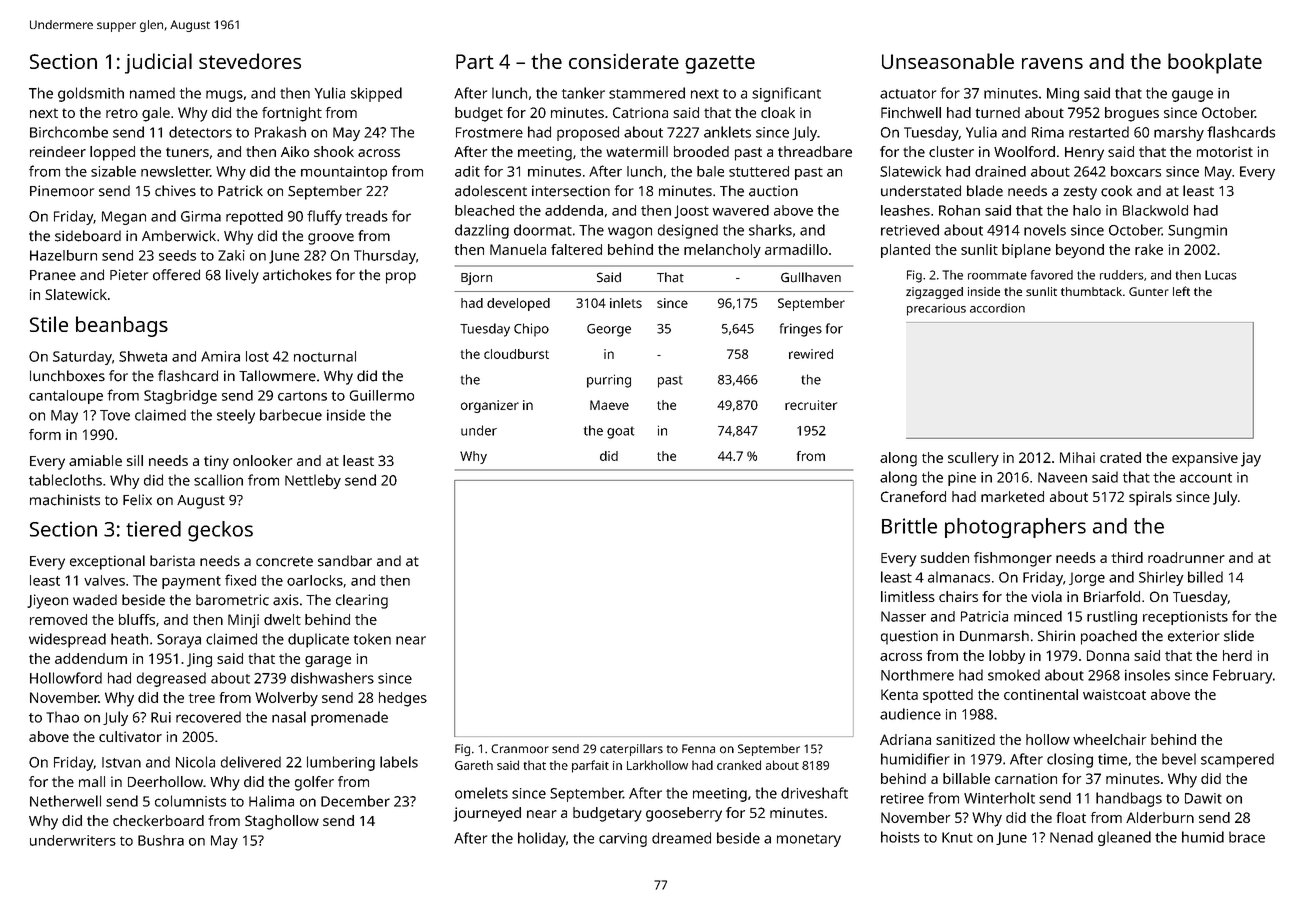 The height and width of the screenshot is (924, 1308). What do you see at coordinates (69, 132) in the screenshot?
I see `Birchcombe` at bounding box center [69, 132].
